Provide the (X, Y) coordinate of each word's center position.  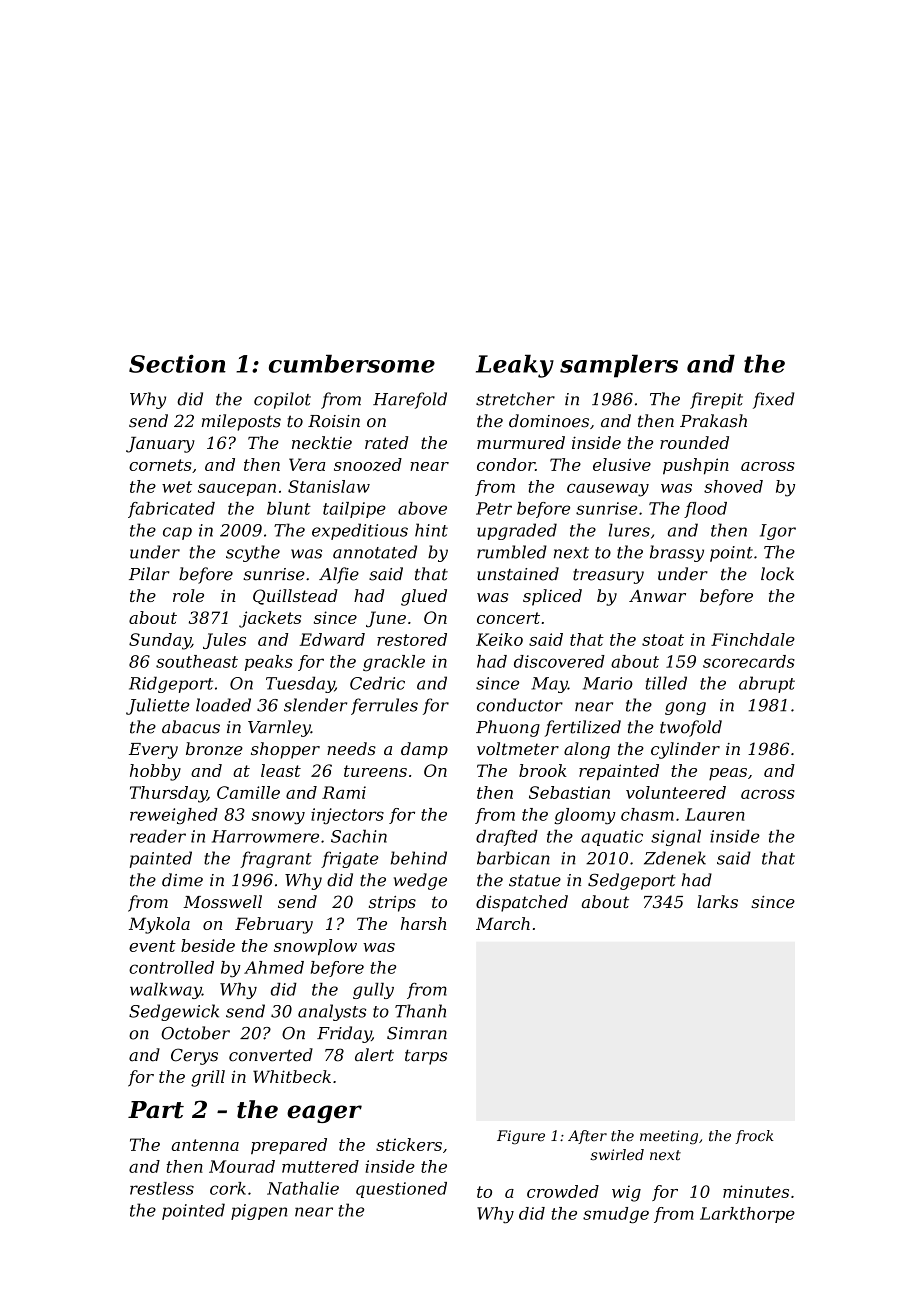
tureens (375, 771)
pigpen (259, 1212)
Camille (248, 792)
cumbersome (352, 363)
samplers (619, 366)
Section (177, 364)
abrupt (767, 684)
